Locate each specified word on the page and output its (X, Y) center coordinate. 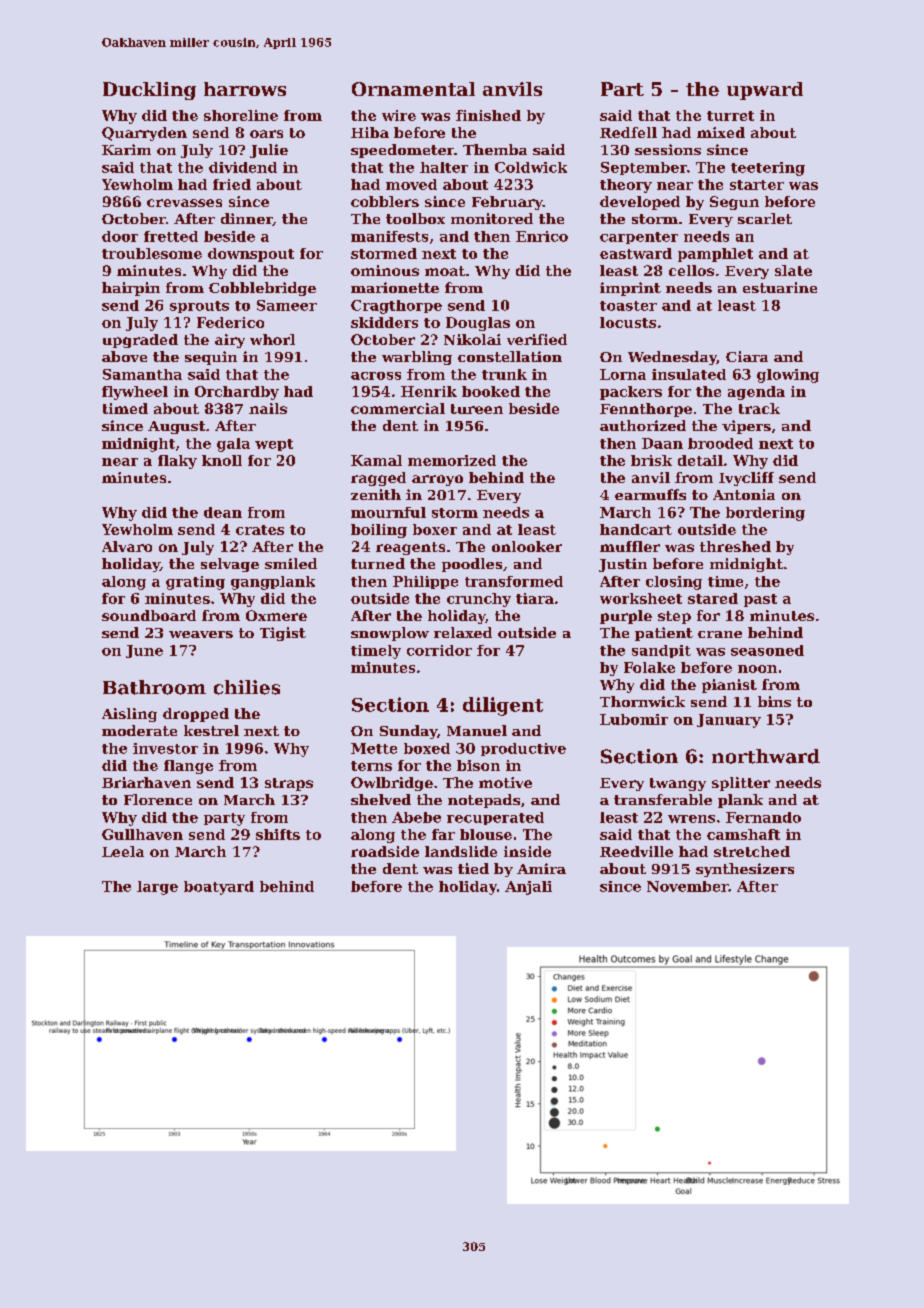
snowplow (390, 634)
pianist (729, 686)
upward (765, 91)
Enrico (542, 236)
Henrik (429, 391)
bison (478, 765)
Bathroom (154, 687)
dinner (247, 219)
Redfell (628, 132)
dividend (243, 167)
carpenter (639, 238)
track (759, 408)
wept (274, 445)
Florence (158, 799)
